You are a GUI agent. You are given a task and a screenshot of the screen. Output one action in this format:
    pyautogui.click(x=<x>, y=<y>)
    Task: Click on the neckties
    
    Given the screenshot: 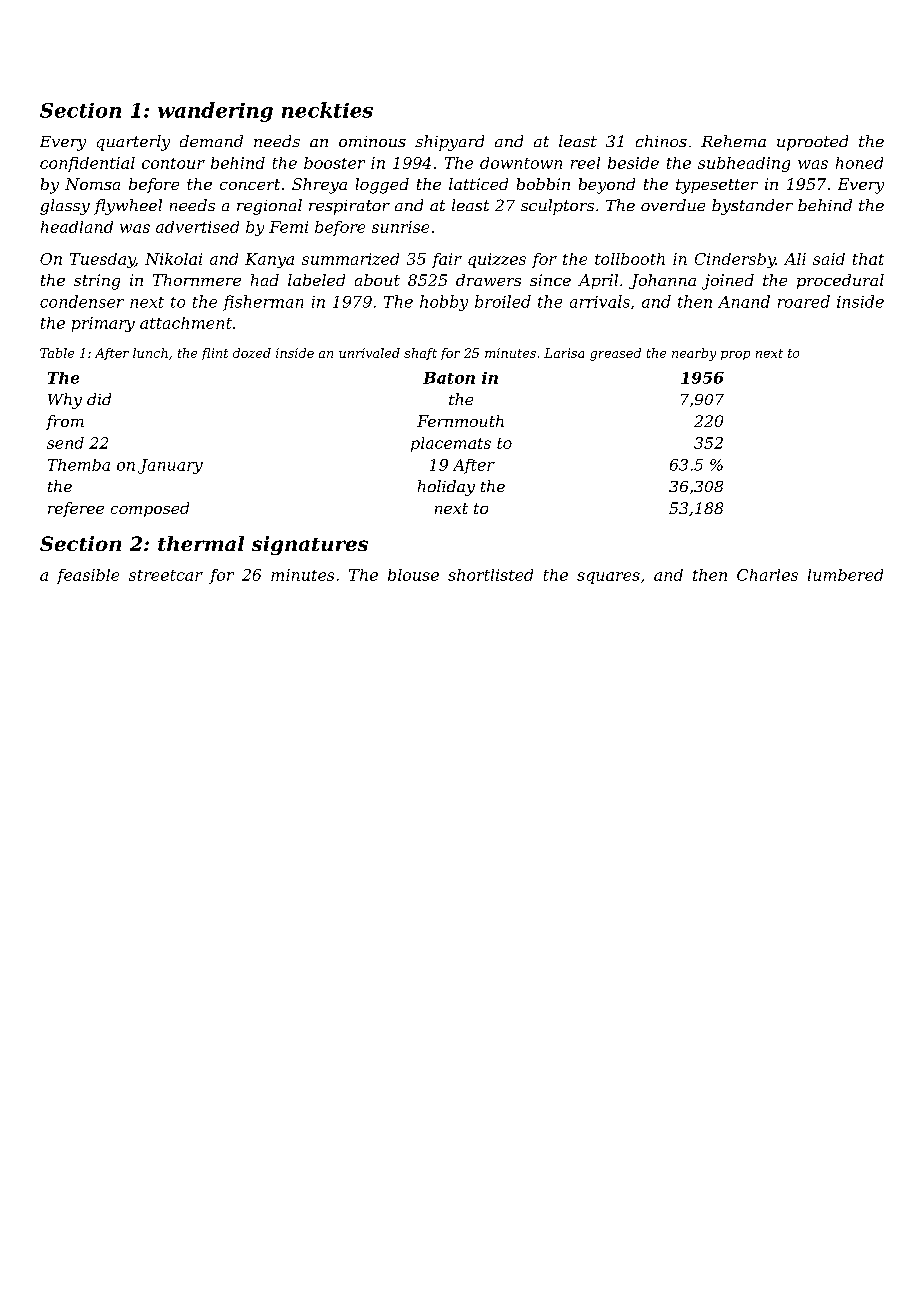 What is the action you would take?
    pyautogui.click(x=327, y=110)
